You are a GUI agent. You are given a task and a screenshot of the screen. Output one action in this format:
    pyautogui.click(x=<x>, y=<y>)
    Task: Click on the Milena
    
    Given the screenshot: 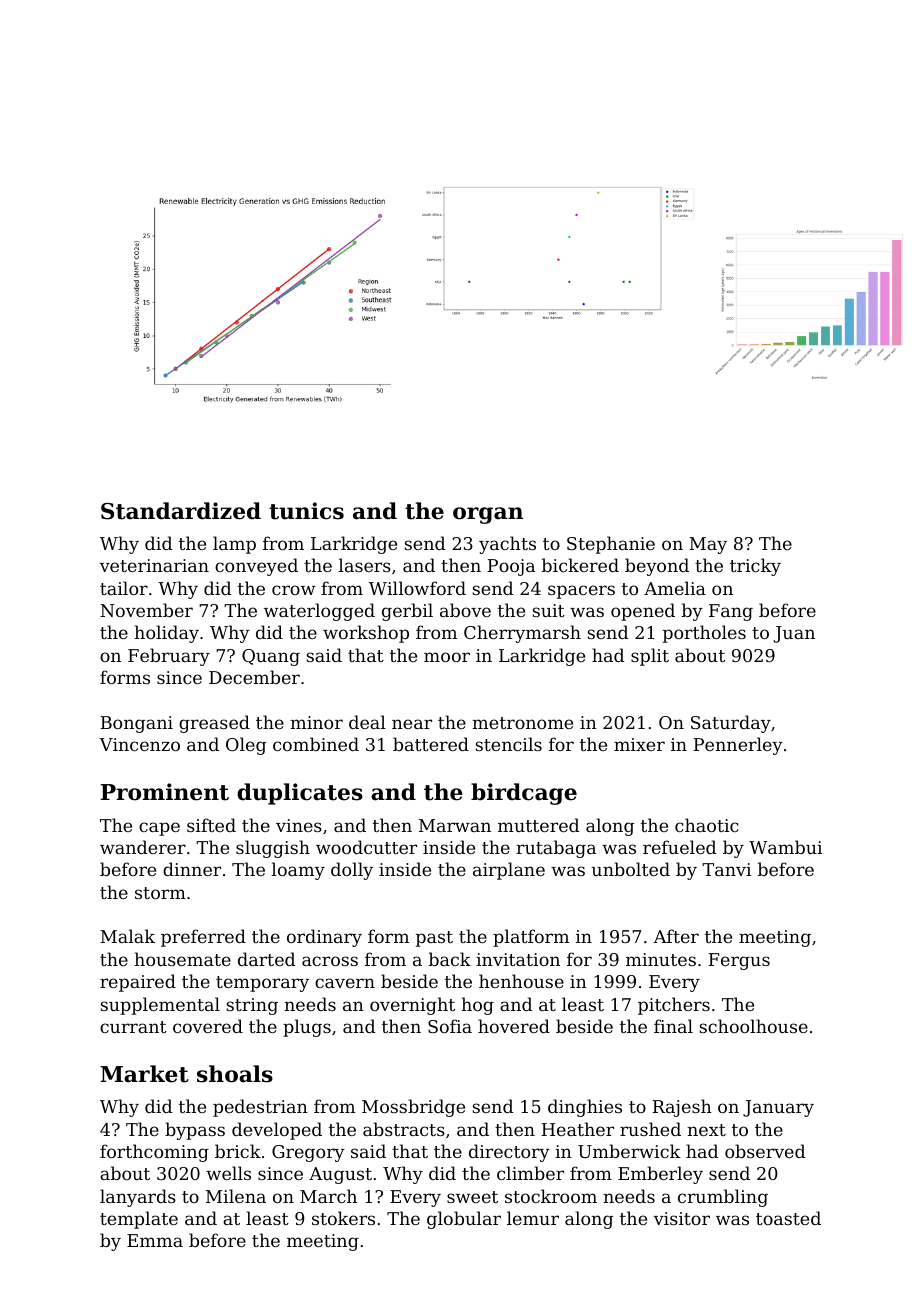 What is the action you would take?
    pyautogui.click(x=236, y=1196)
